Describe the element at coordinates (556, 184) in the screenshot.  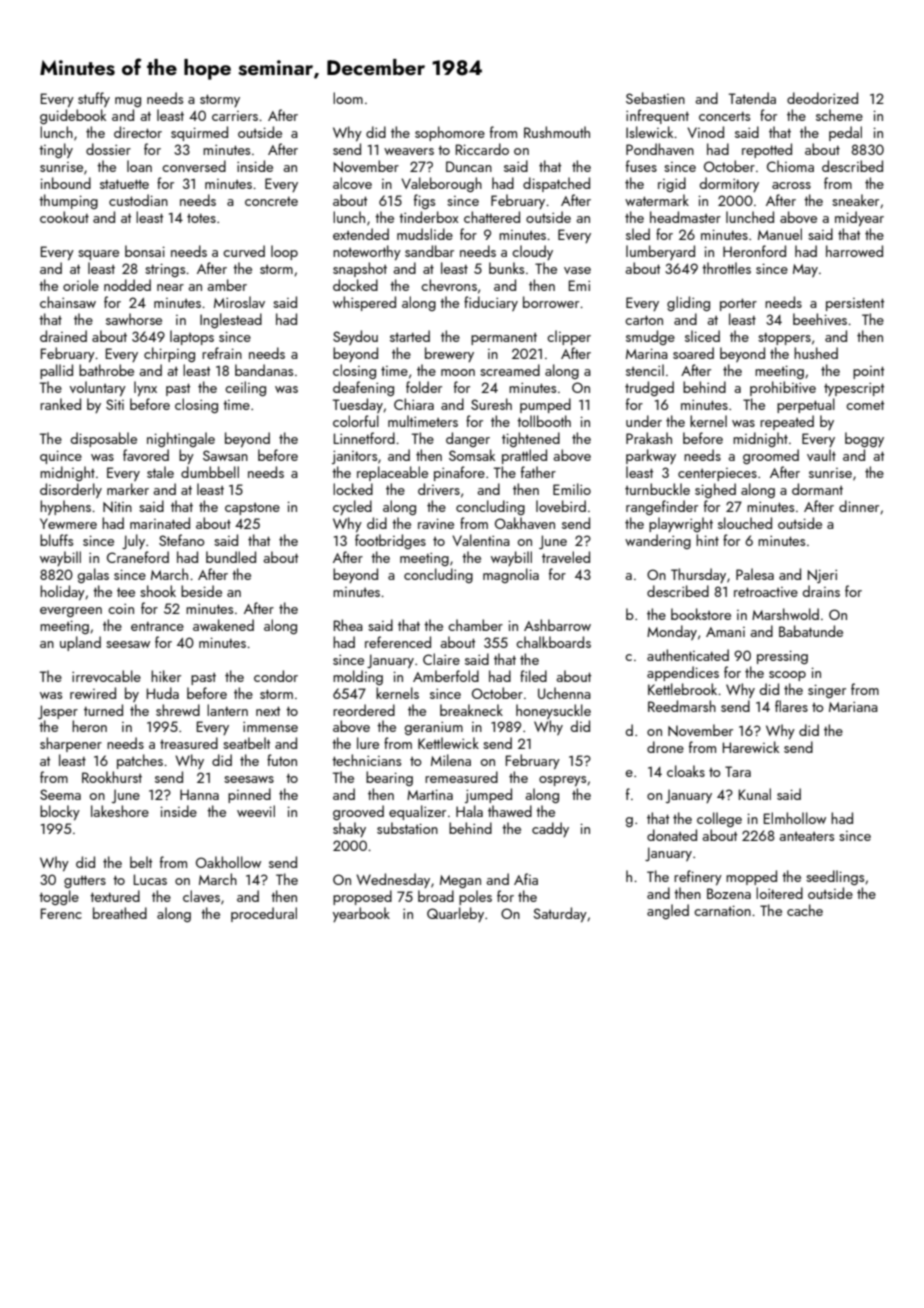
I see `dispatched` at that location.
